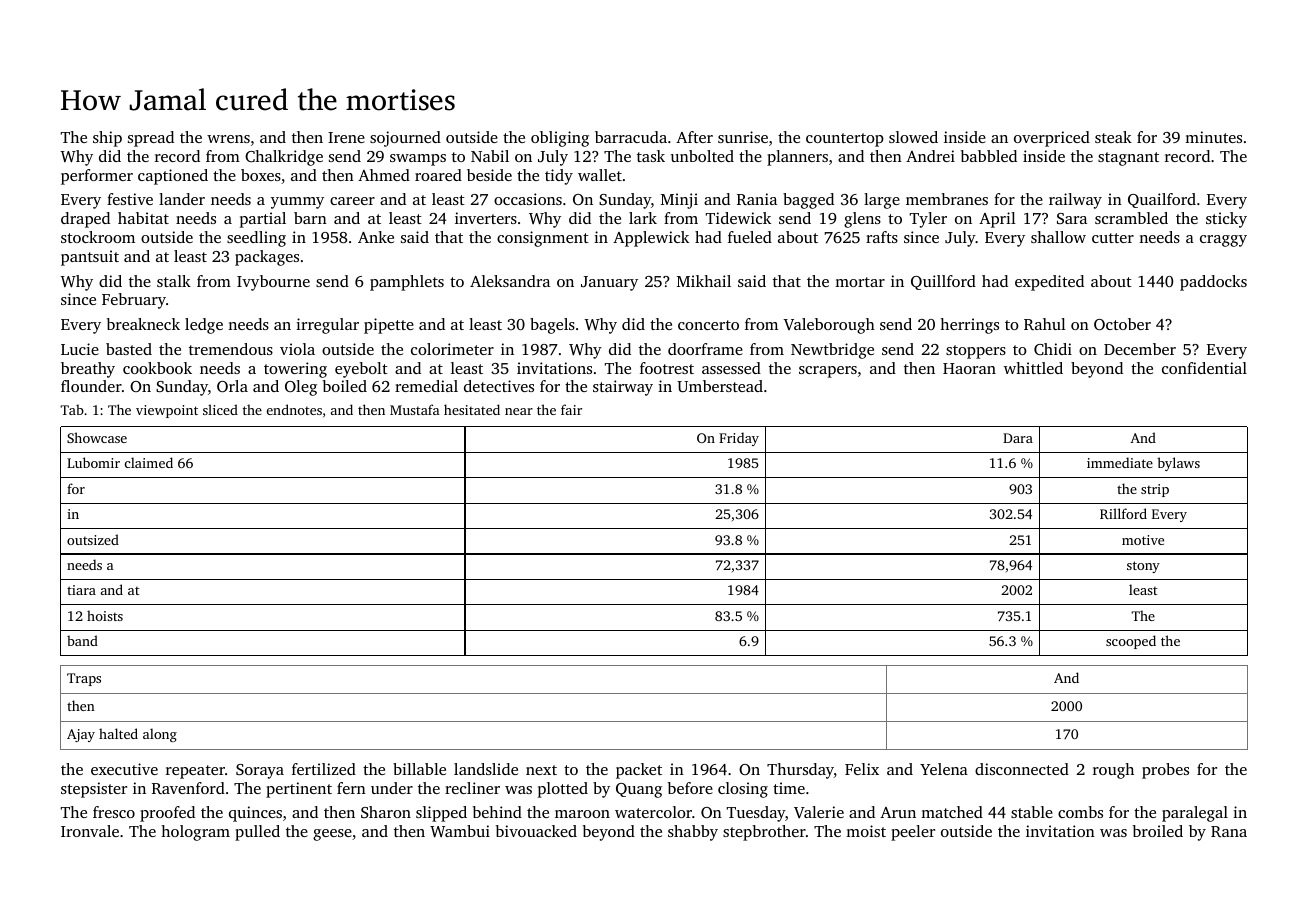 This screenshot has width=1308, height=924. What do you see at coordinates (764, 833) in the screenshot?
I see `stepbrother` at bounding box center [764, 833].
